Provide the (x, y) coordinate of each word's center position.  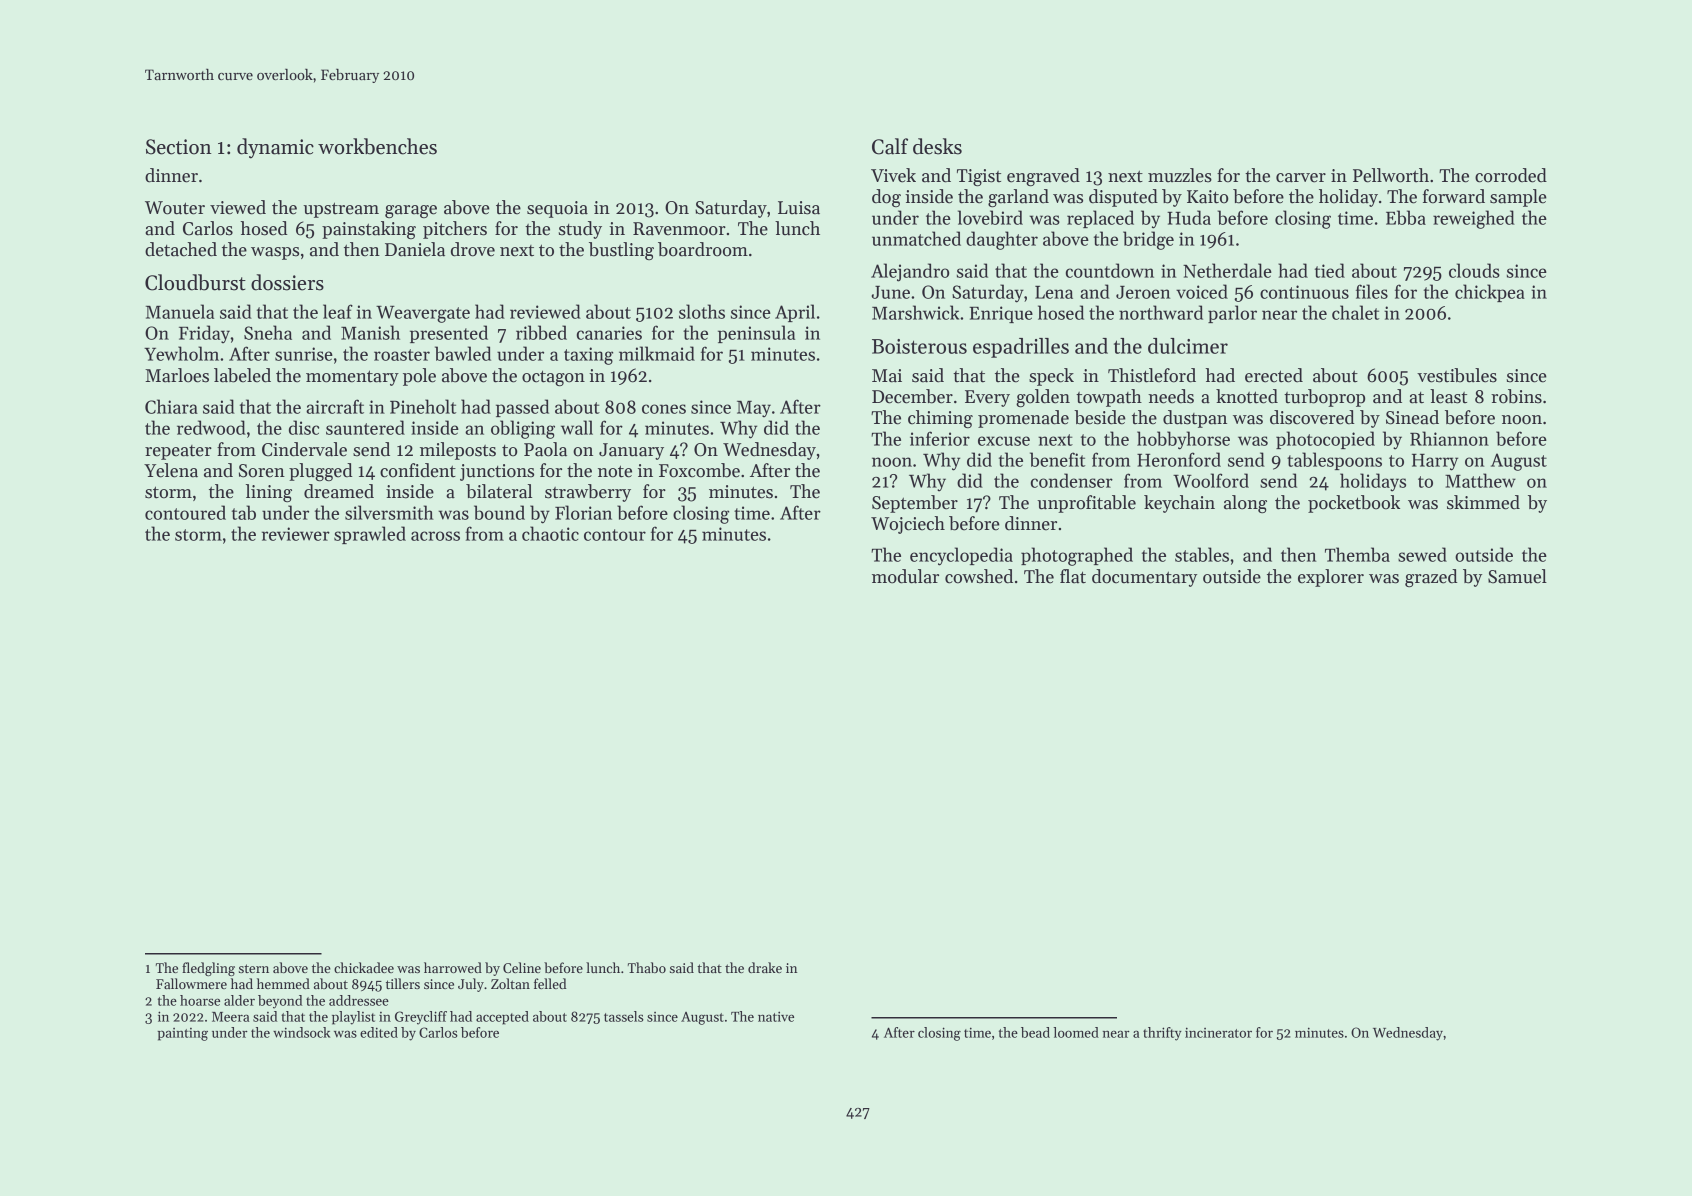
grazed (1431, 578)
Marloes (177, 375)
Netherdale (1227, 270)
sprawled (370, 535)
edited (379, 1032)
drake (765, 967)
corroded (1511, 175)
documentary (1144, 578)
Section (178, 147)
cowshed (979, 576)
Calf (890, 146)
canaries (609, 333)
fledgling (208, 969)
